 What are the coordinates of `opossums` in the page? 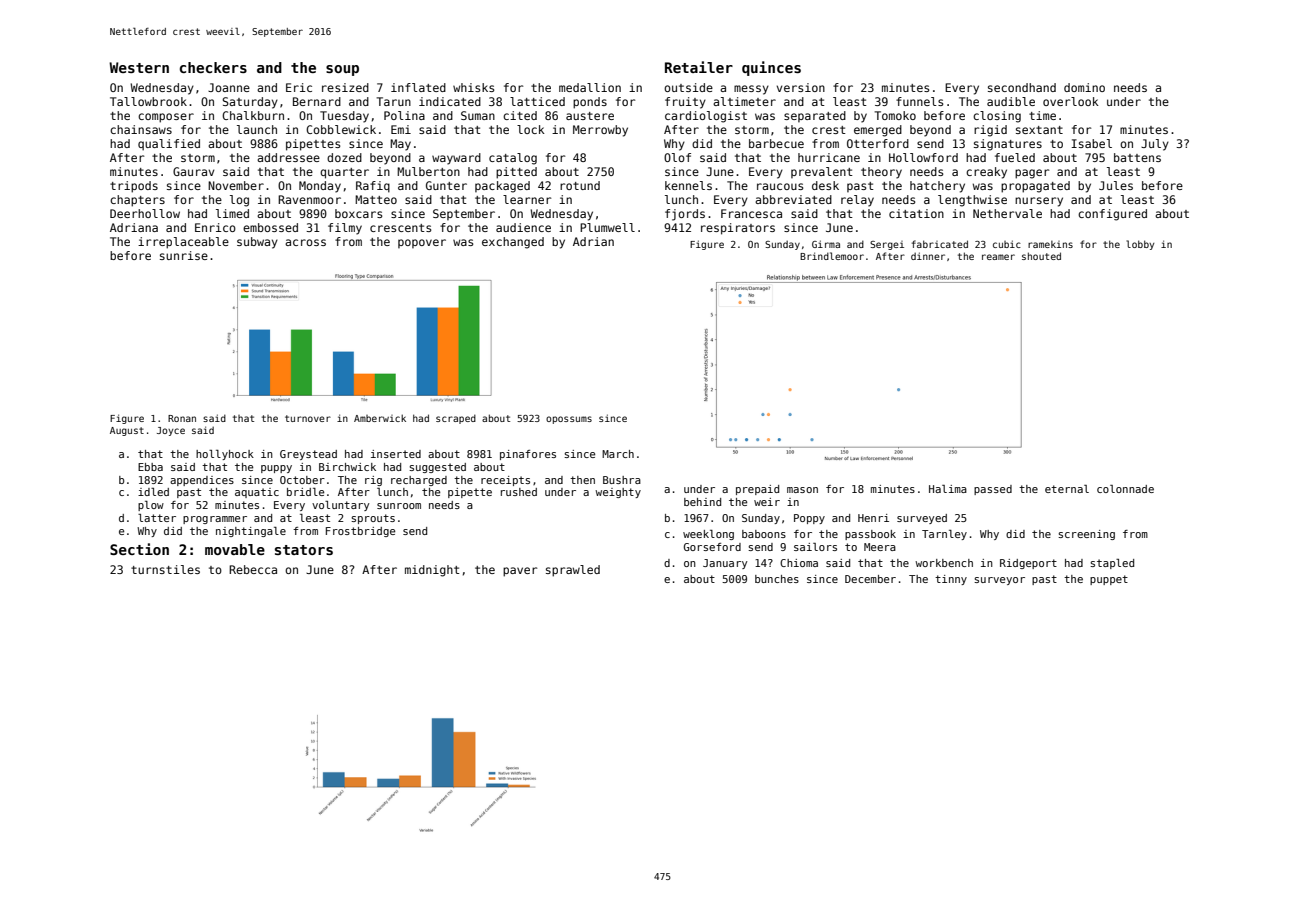 It's located at (569, 420).
